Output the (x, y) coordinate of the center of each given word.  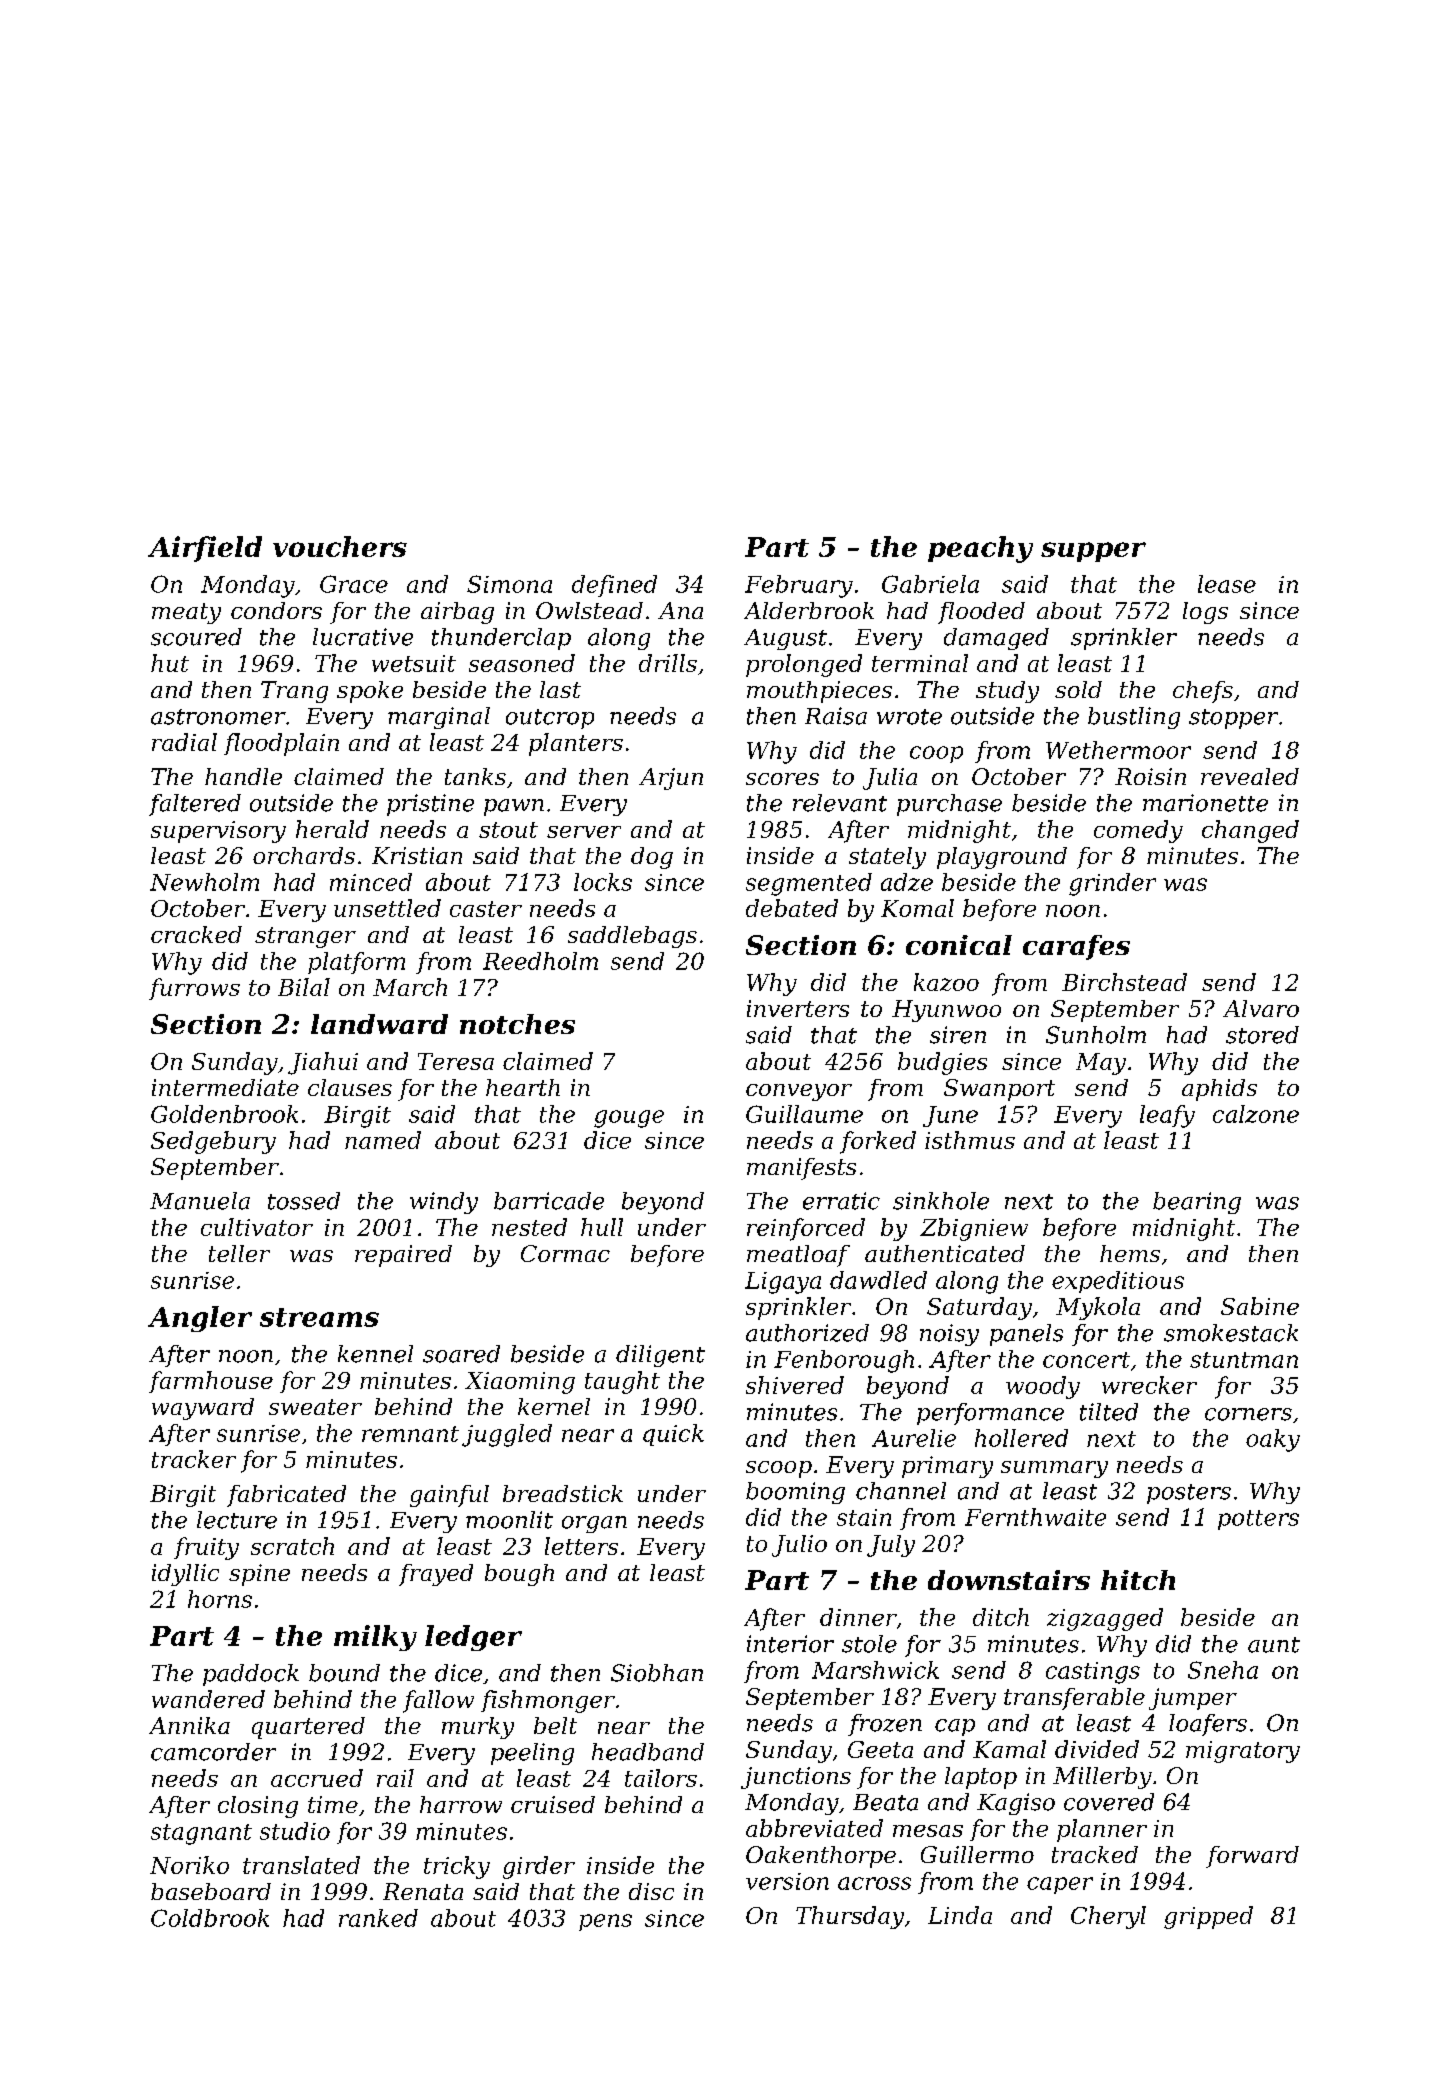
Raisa (836, 716)
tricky (457, 1867)
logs (1205, 613)
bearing (1197, 1203)
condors (276, 610)
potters (1258, 1520)
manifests (801, 1169)
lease (1227, 584)
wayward (203, 1409)
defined (614, 586)
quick (673, 1435)
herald (332, 829)
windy (444, 1203)
